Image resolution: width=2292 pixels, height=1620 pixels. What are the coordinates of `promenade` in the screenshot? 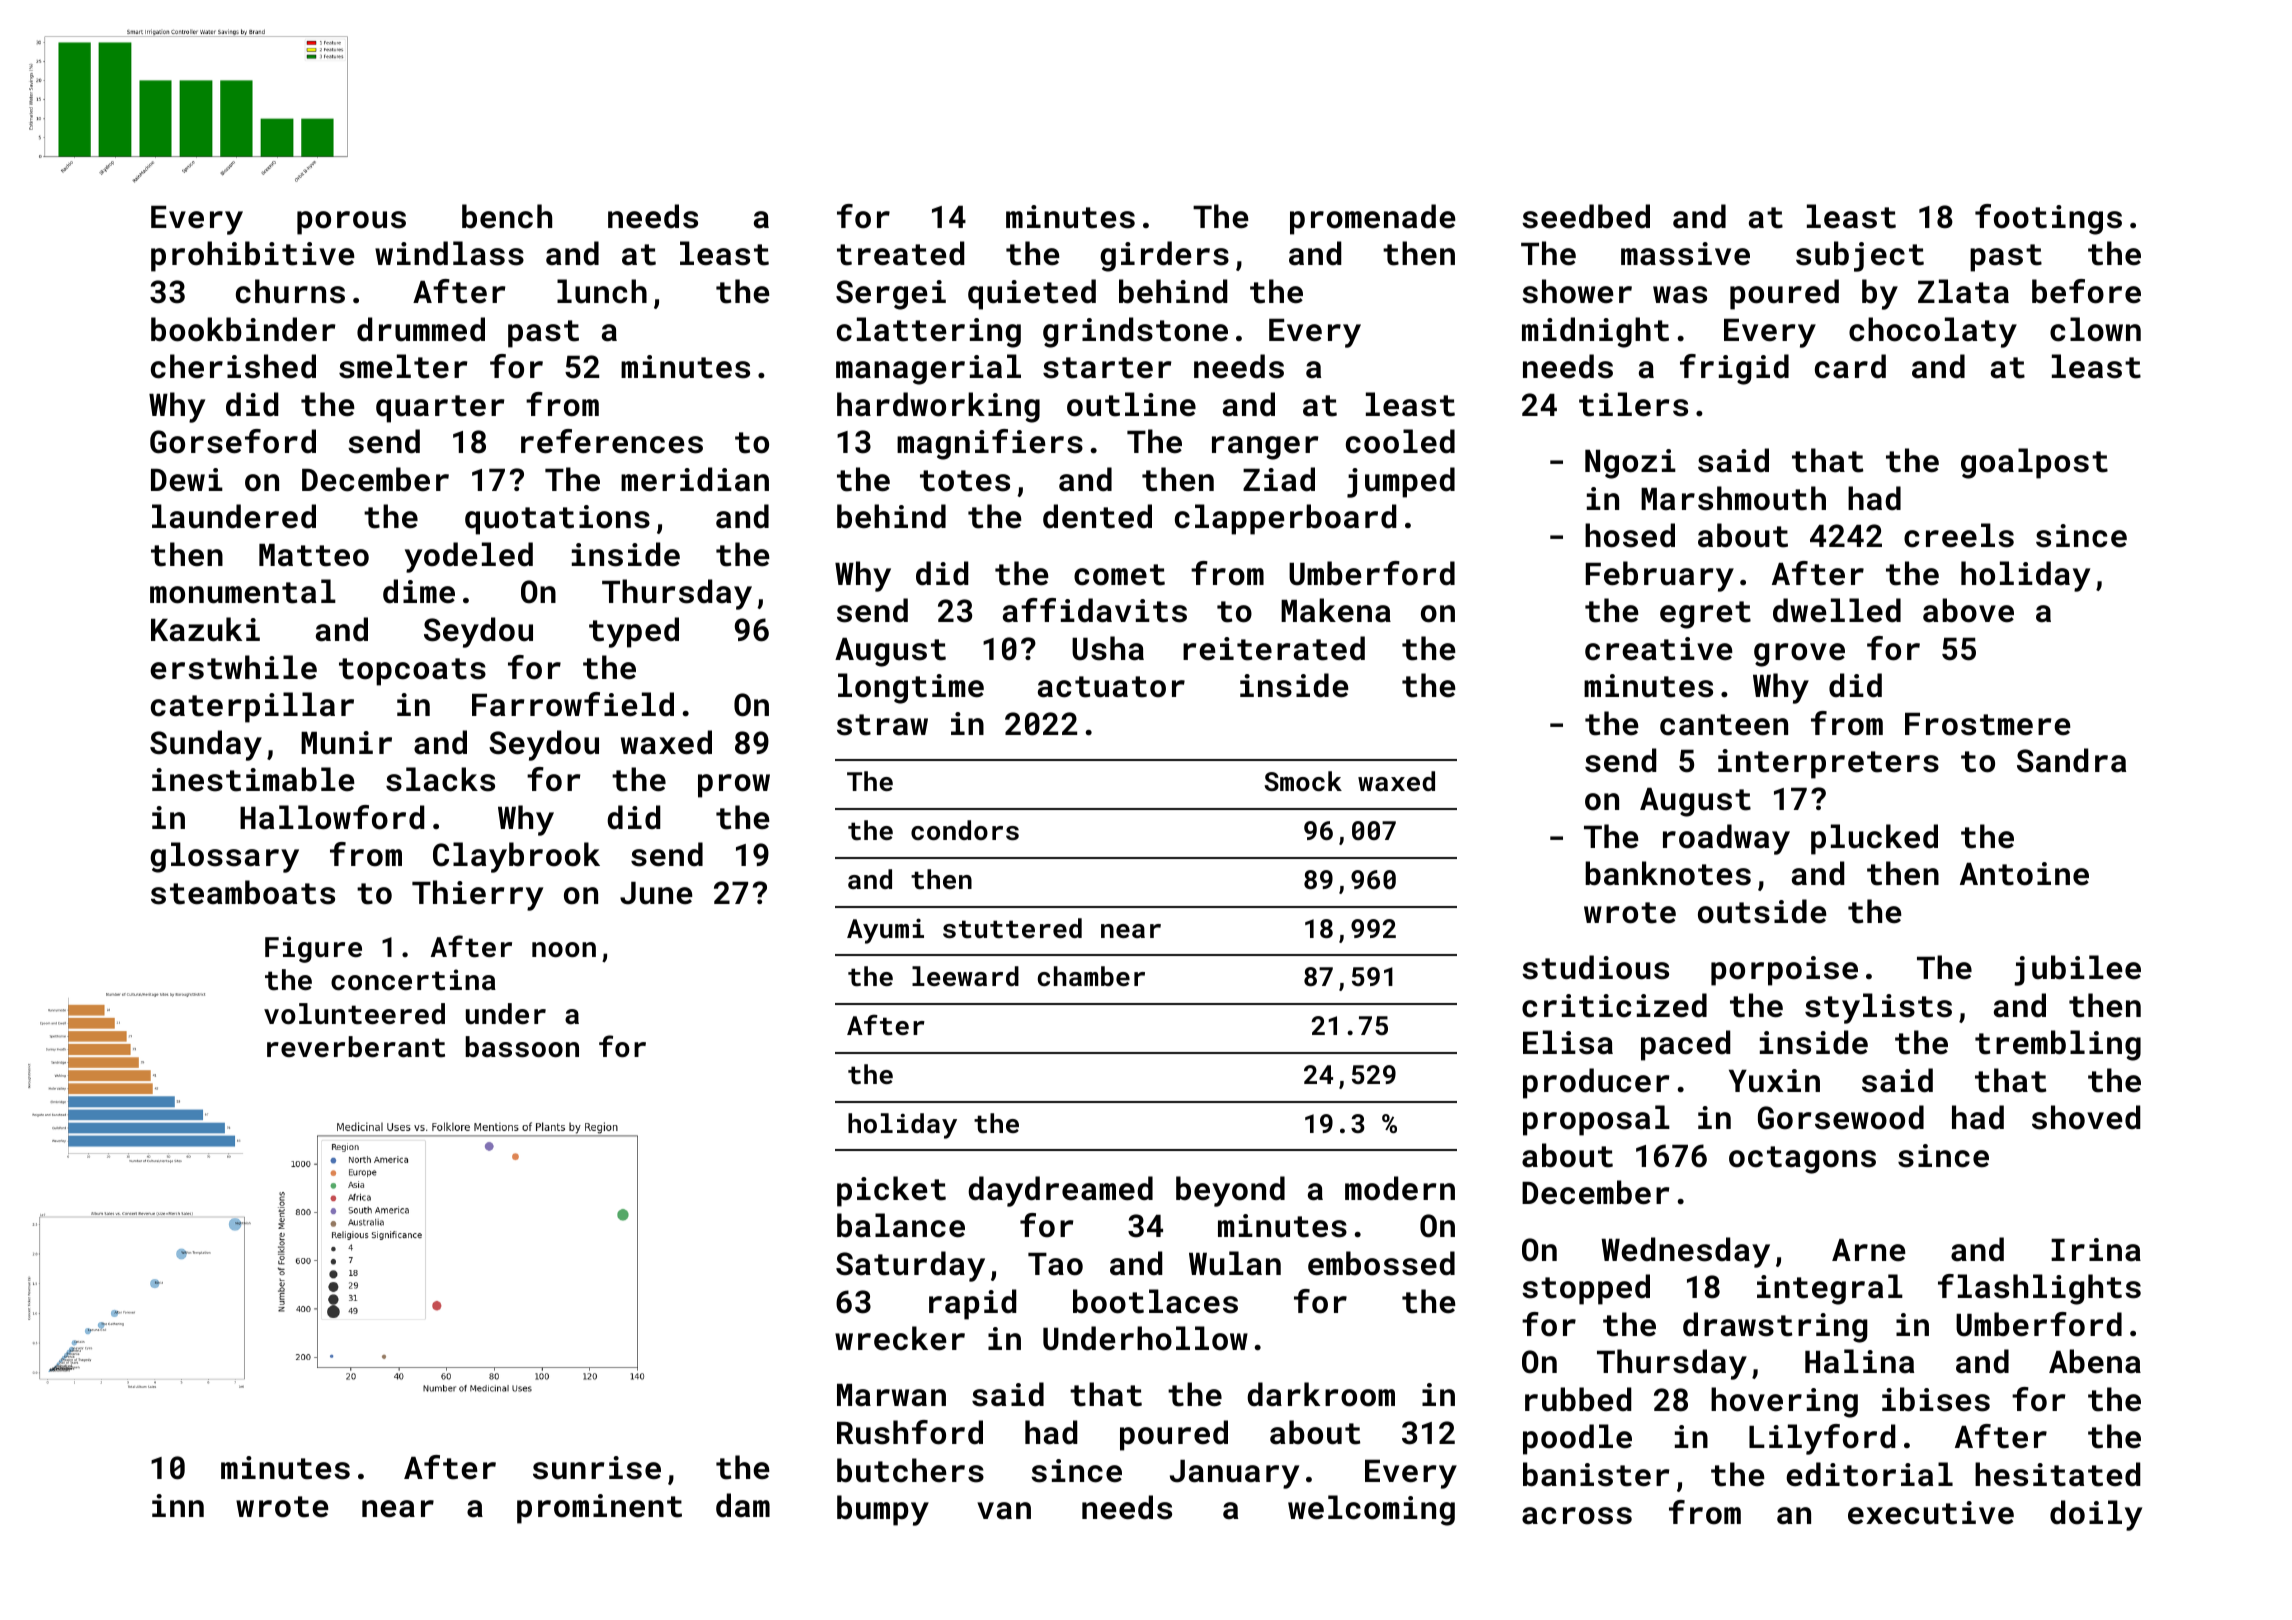 It's located at (1372, 219).
